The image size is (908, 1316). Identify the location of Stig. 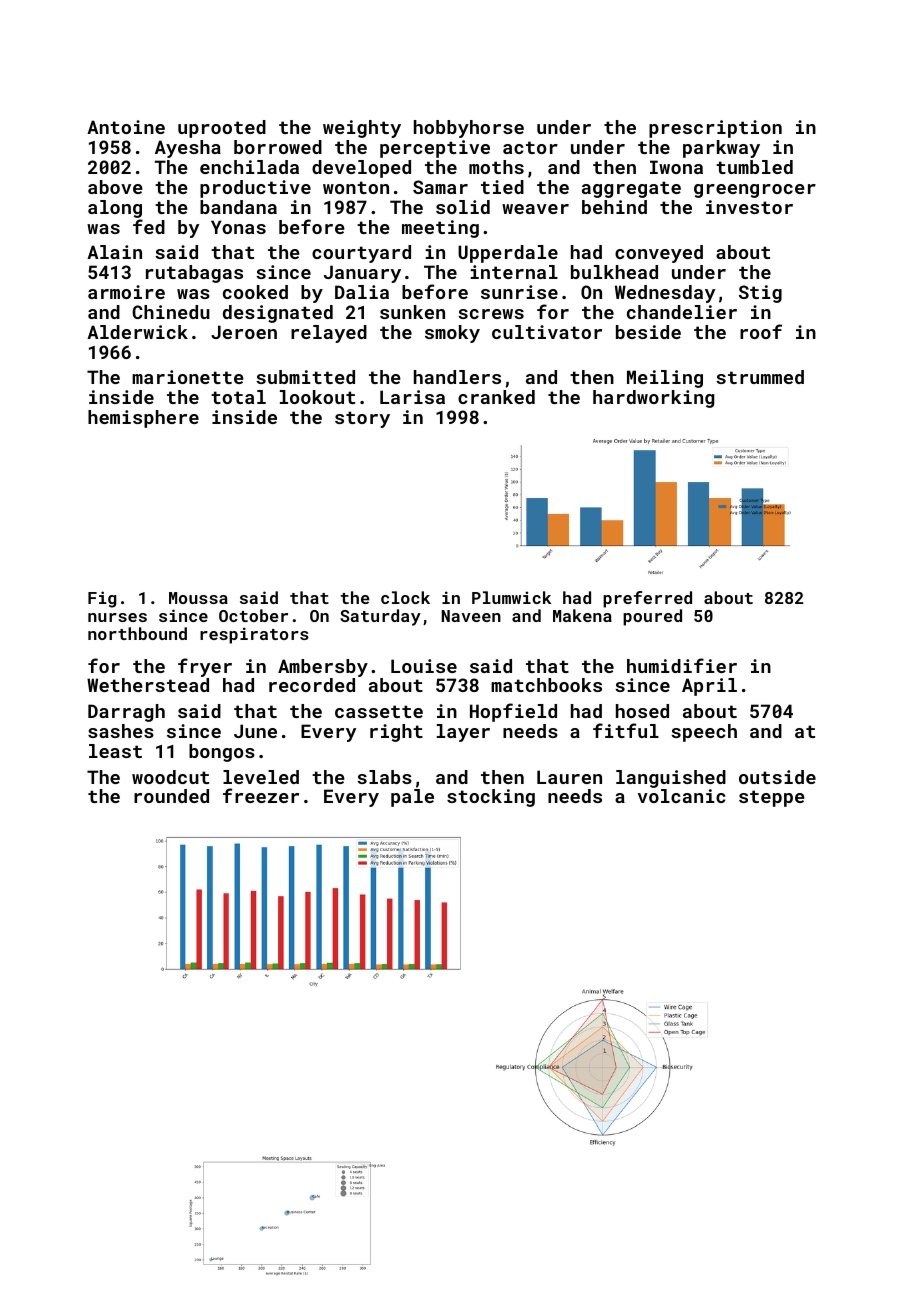
(760, 294).
